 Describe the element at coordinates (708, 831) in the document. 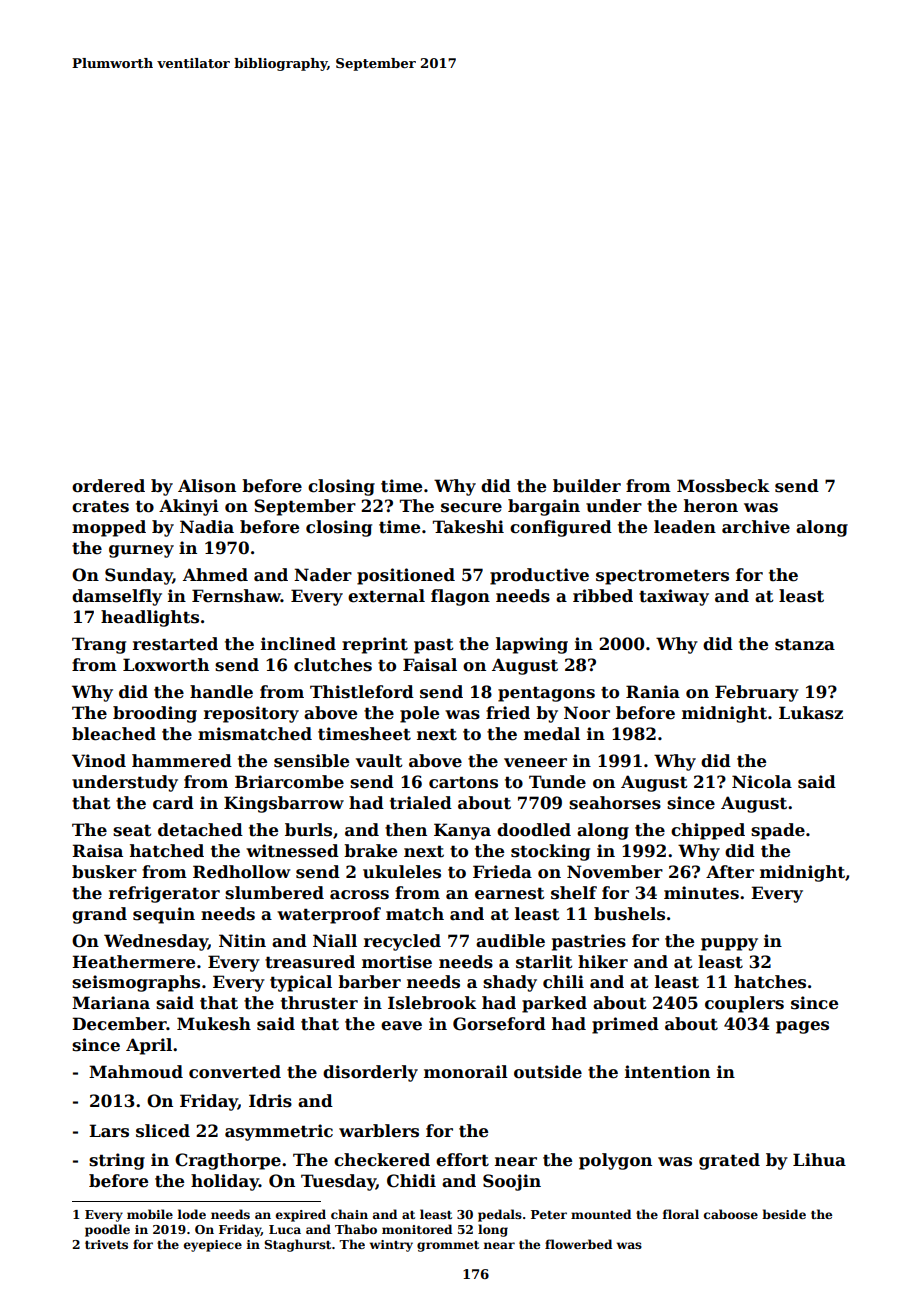

I see `chipped` at that location.
